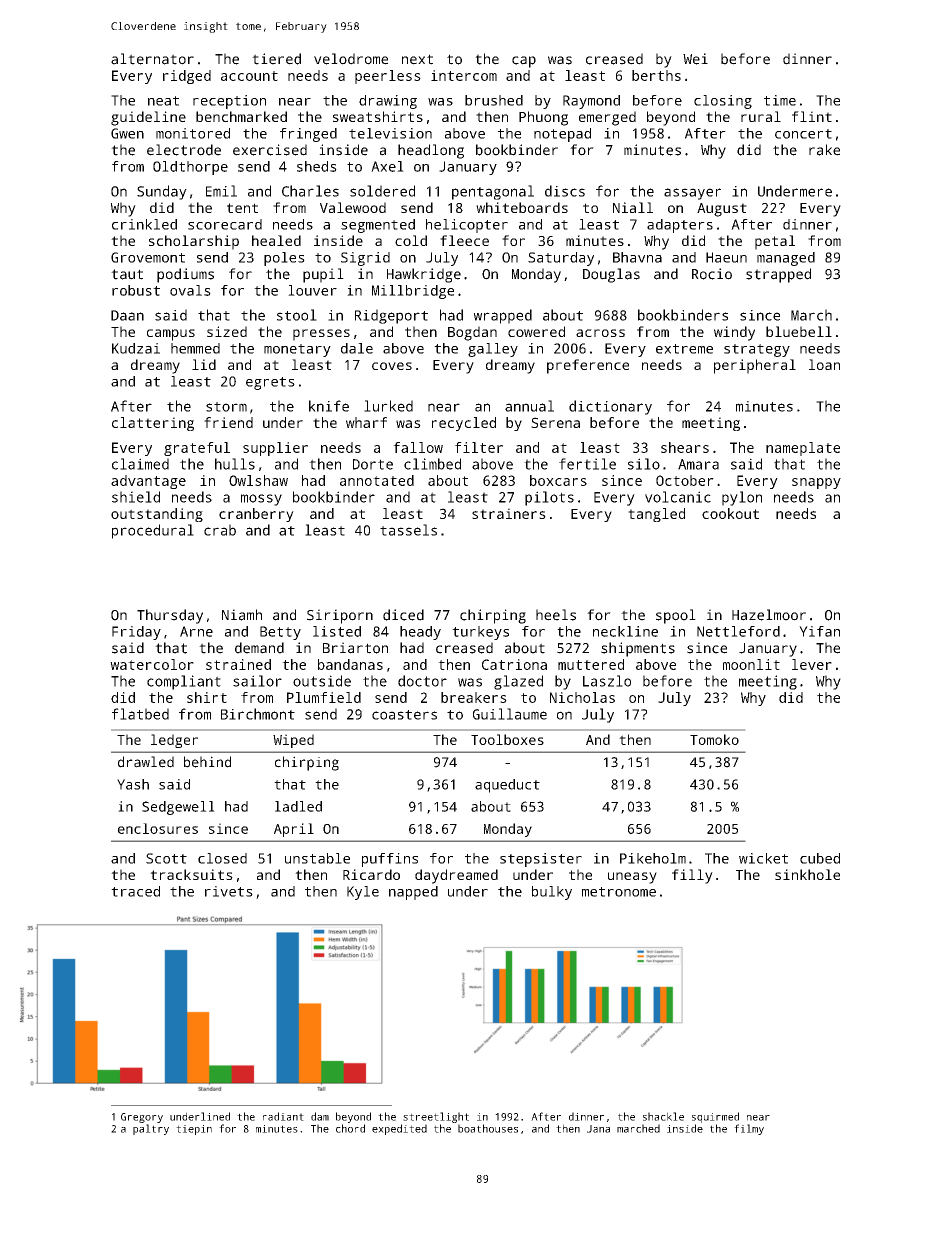  I want to click on Gregory, so click(142, 1118).
